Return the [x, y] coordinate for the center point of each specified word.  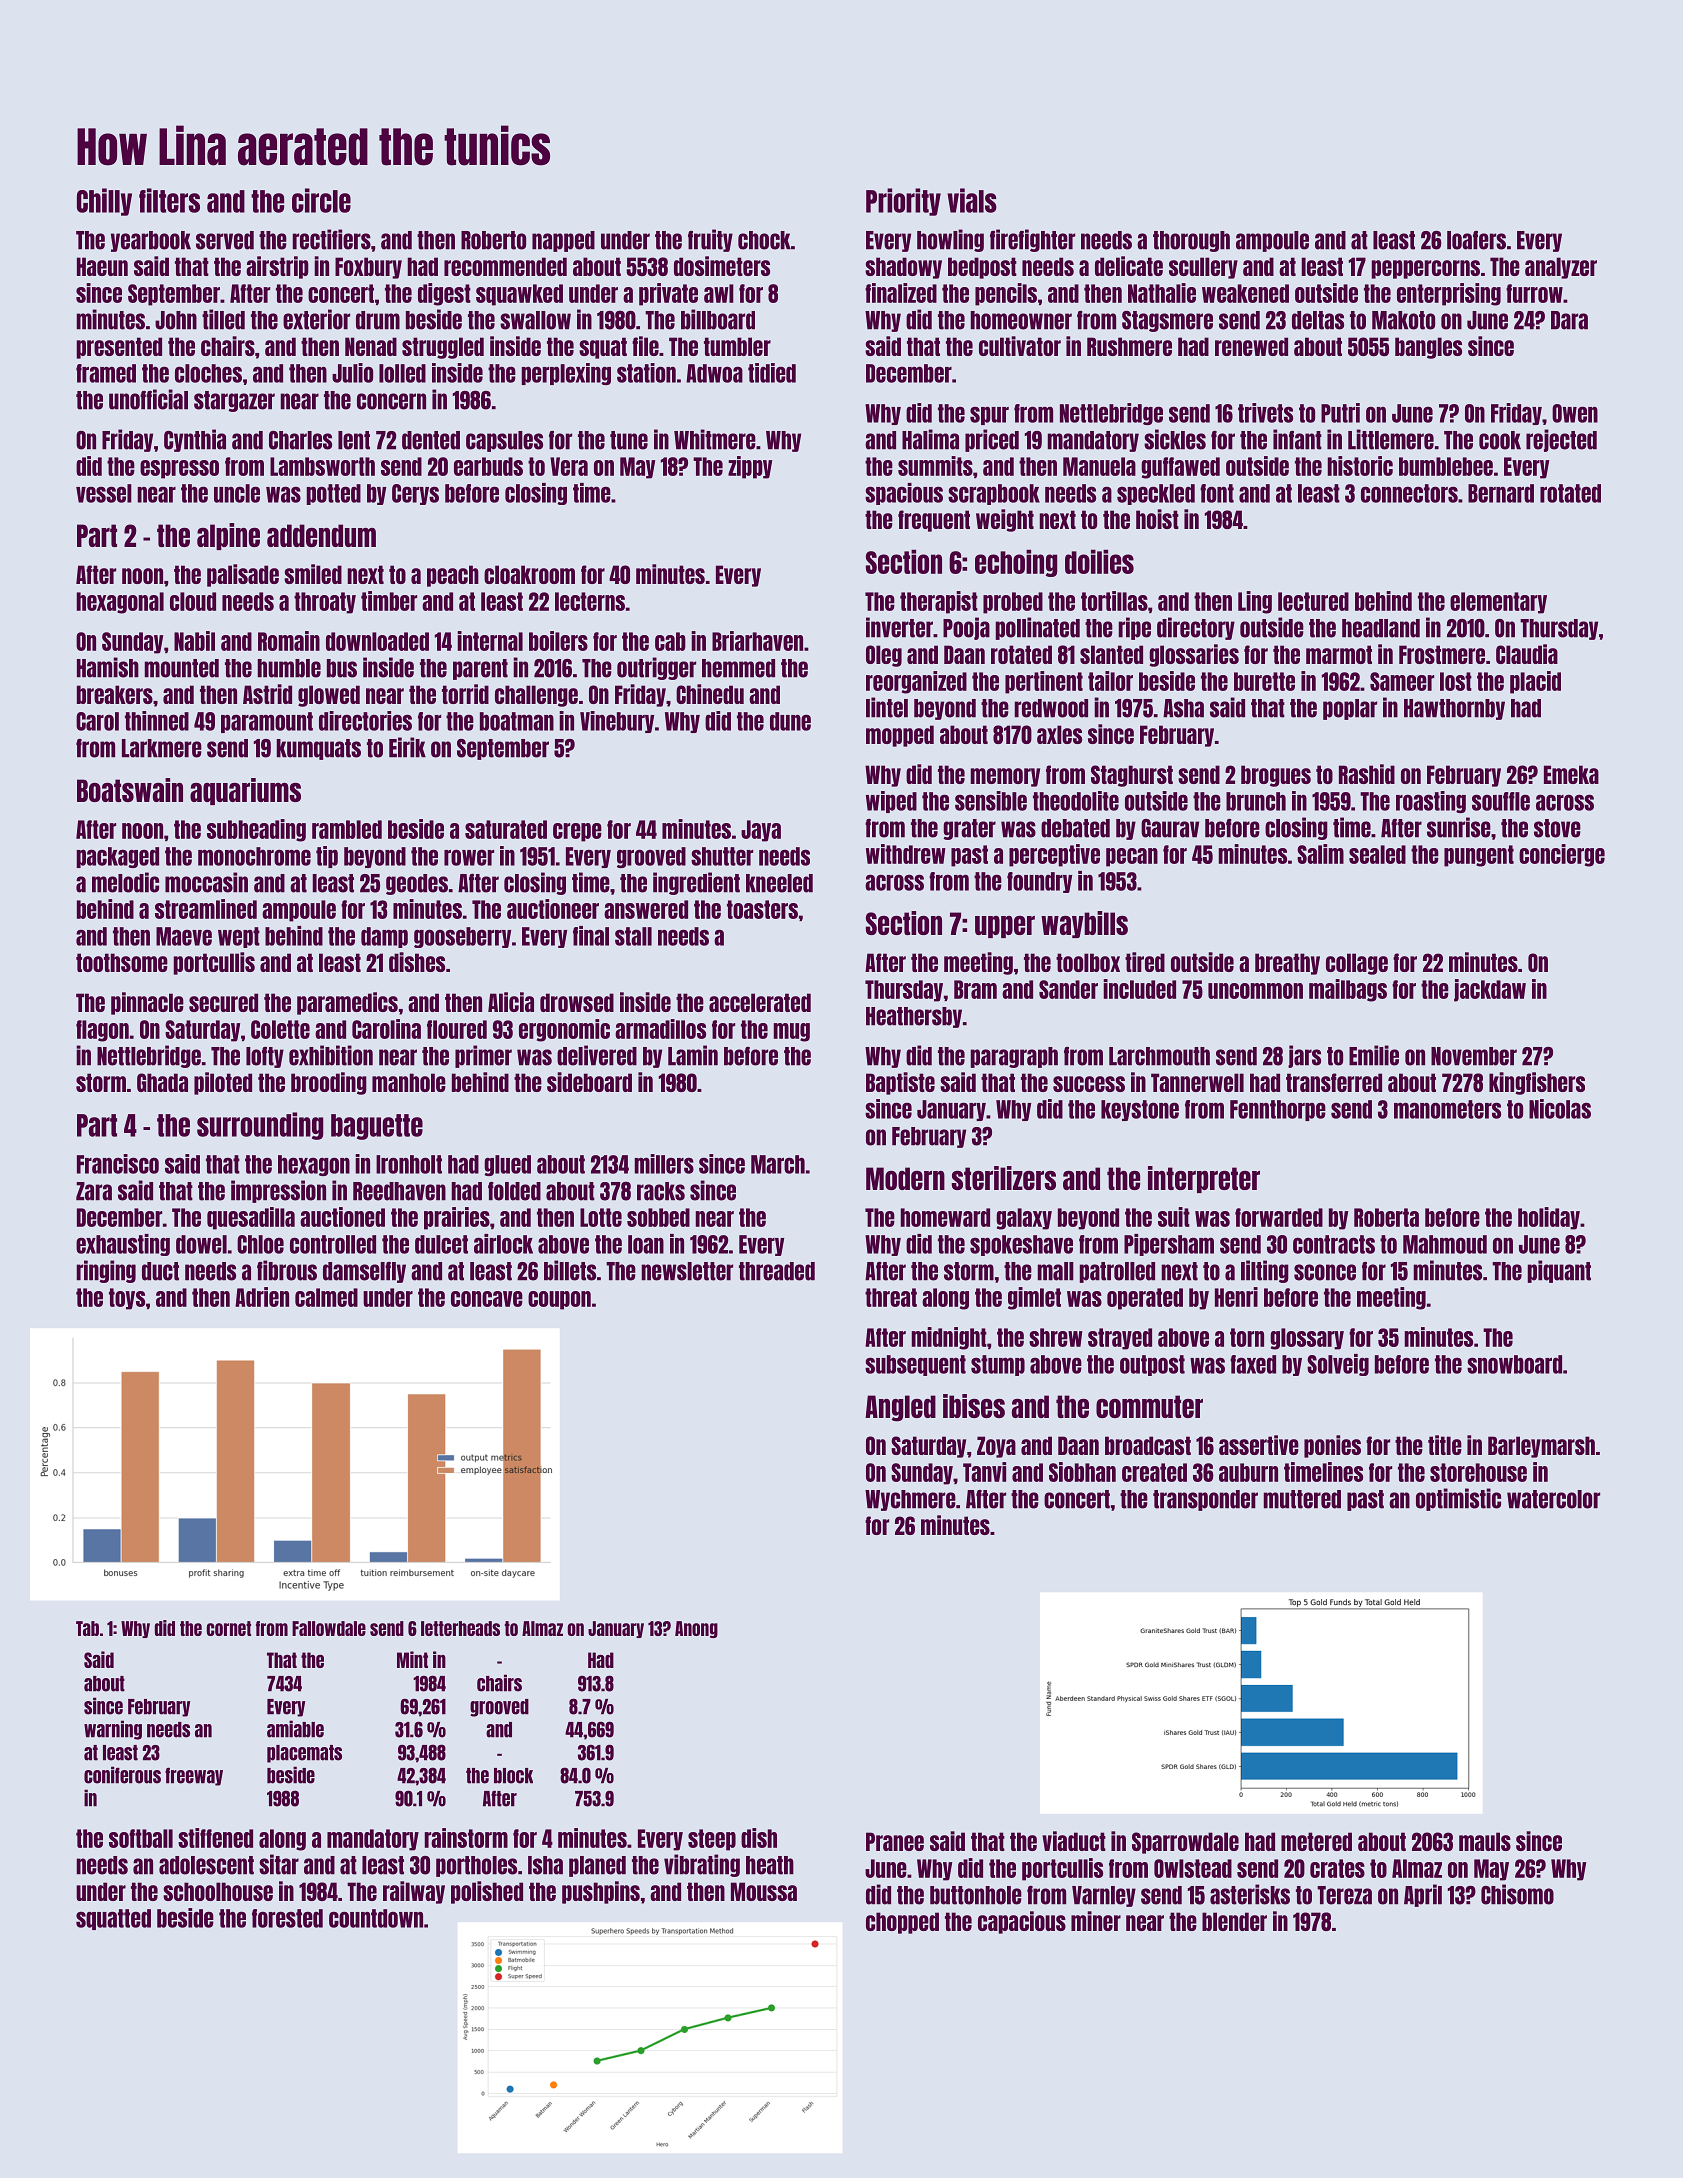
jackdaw [1490, 990]
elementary [1498, 603]
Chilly [104, 202]
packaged [117, 857]
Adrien [262, 1297]
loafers [1476, 240]
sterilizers [1003, 1178]
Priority [903, 202]
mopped [900, 736]
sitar [279, 1864]
